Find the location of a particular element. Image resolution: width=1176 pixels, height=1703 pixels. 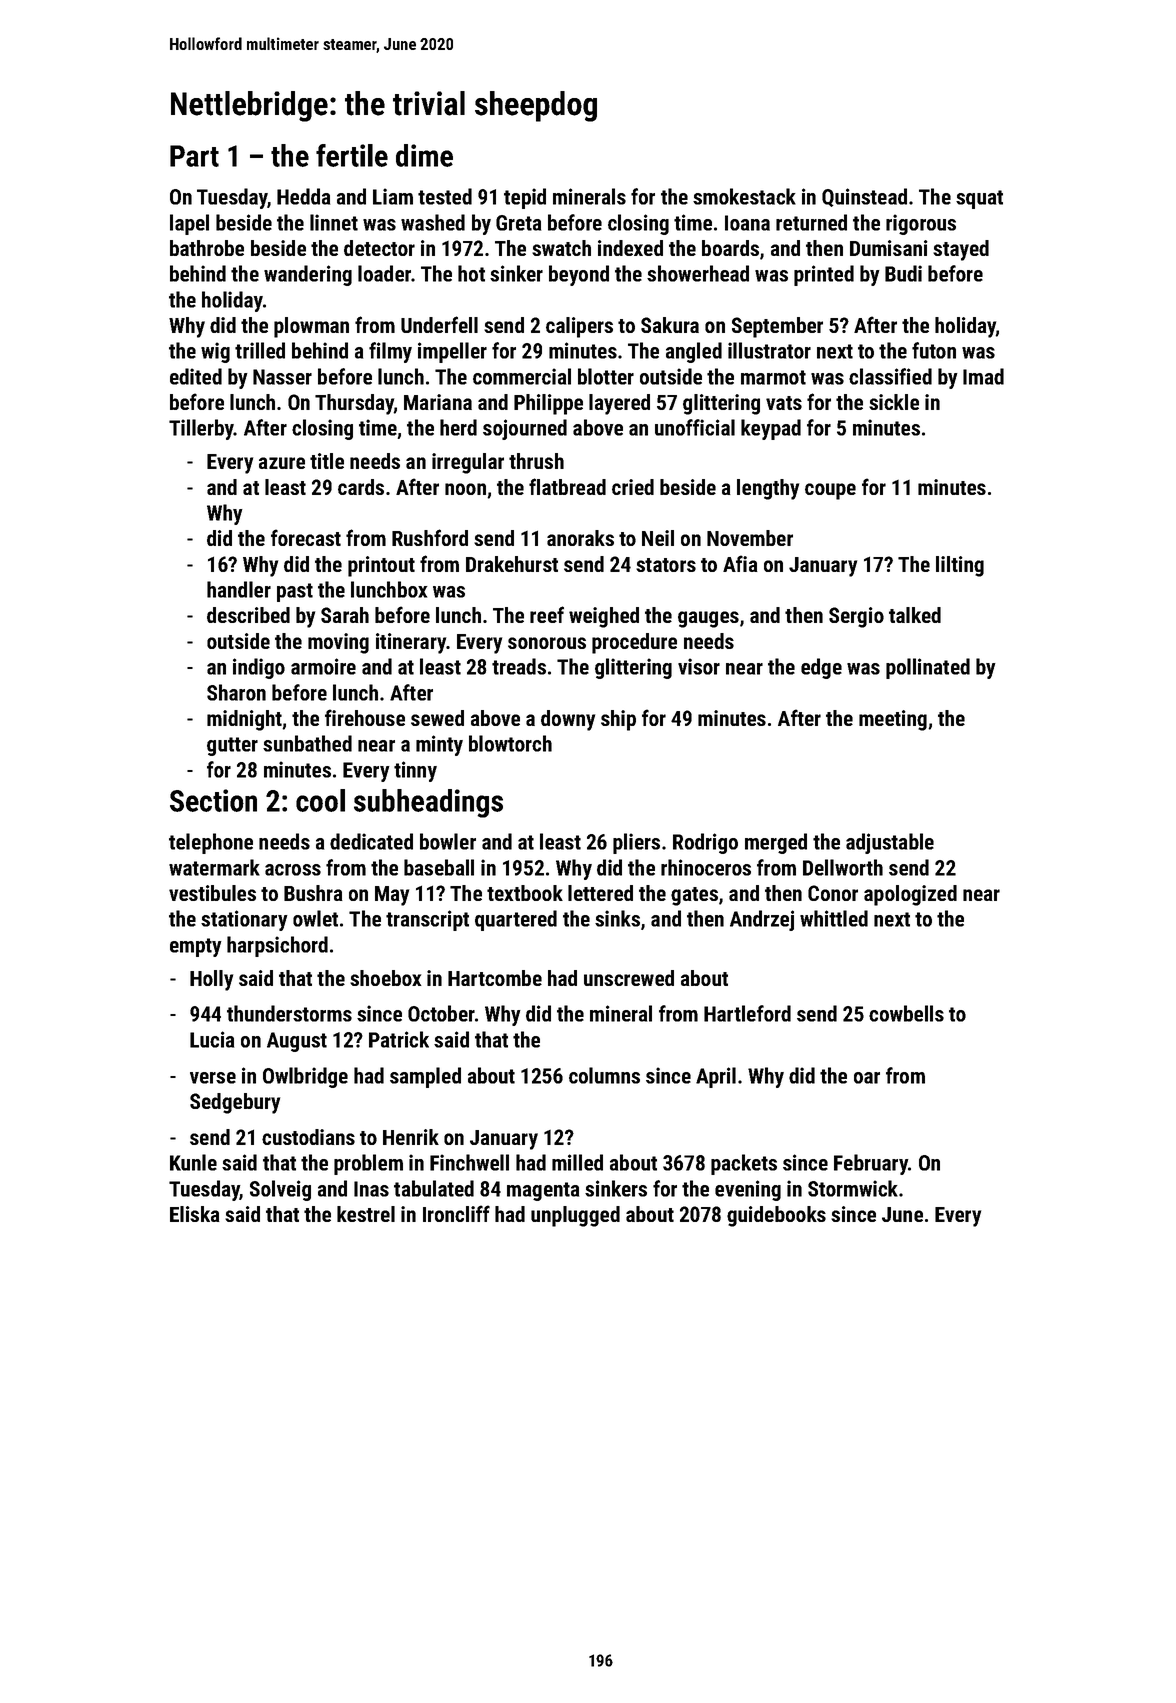

forecast is located at coordinates (306, 537).
